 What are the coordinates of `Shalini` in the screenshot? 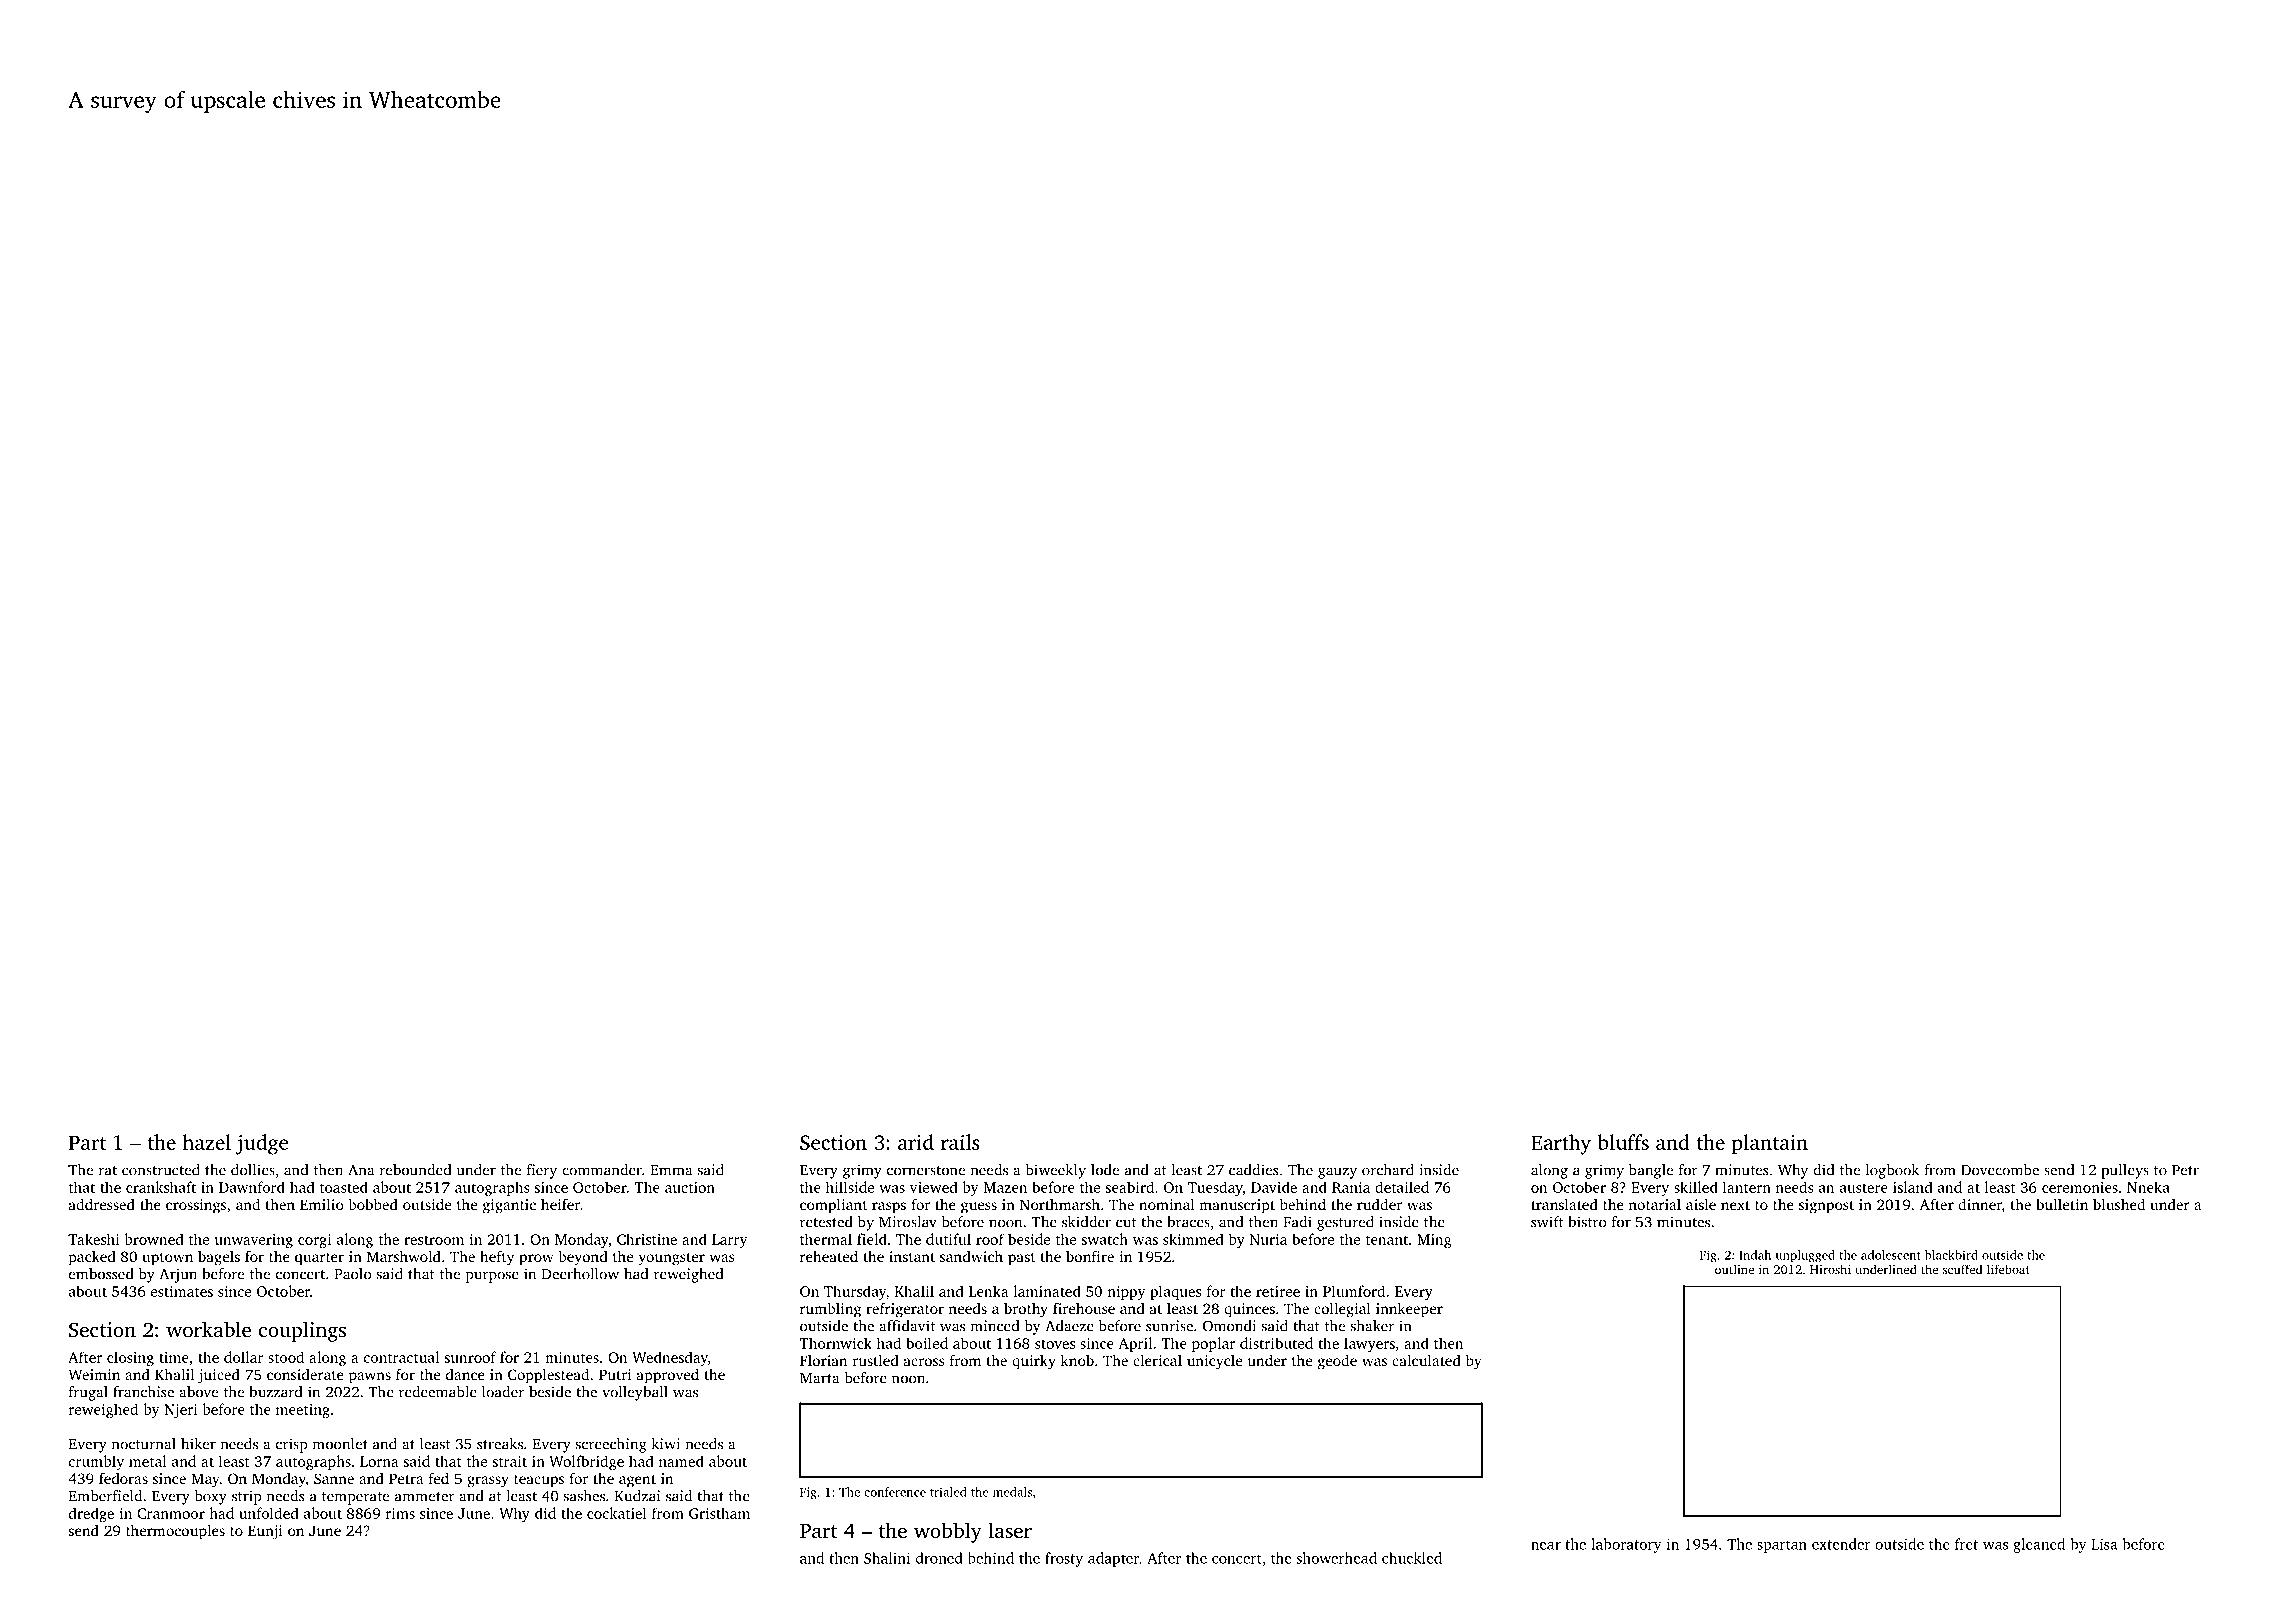 It's located at (887, 1558).
